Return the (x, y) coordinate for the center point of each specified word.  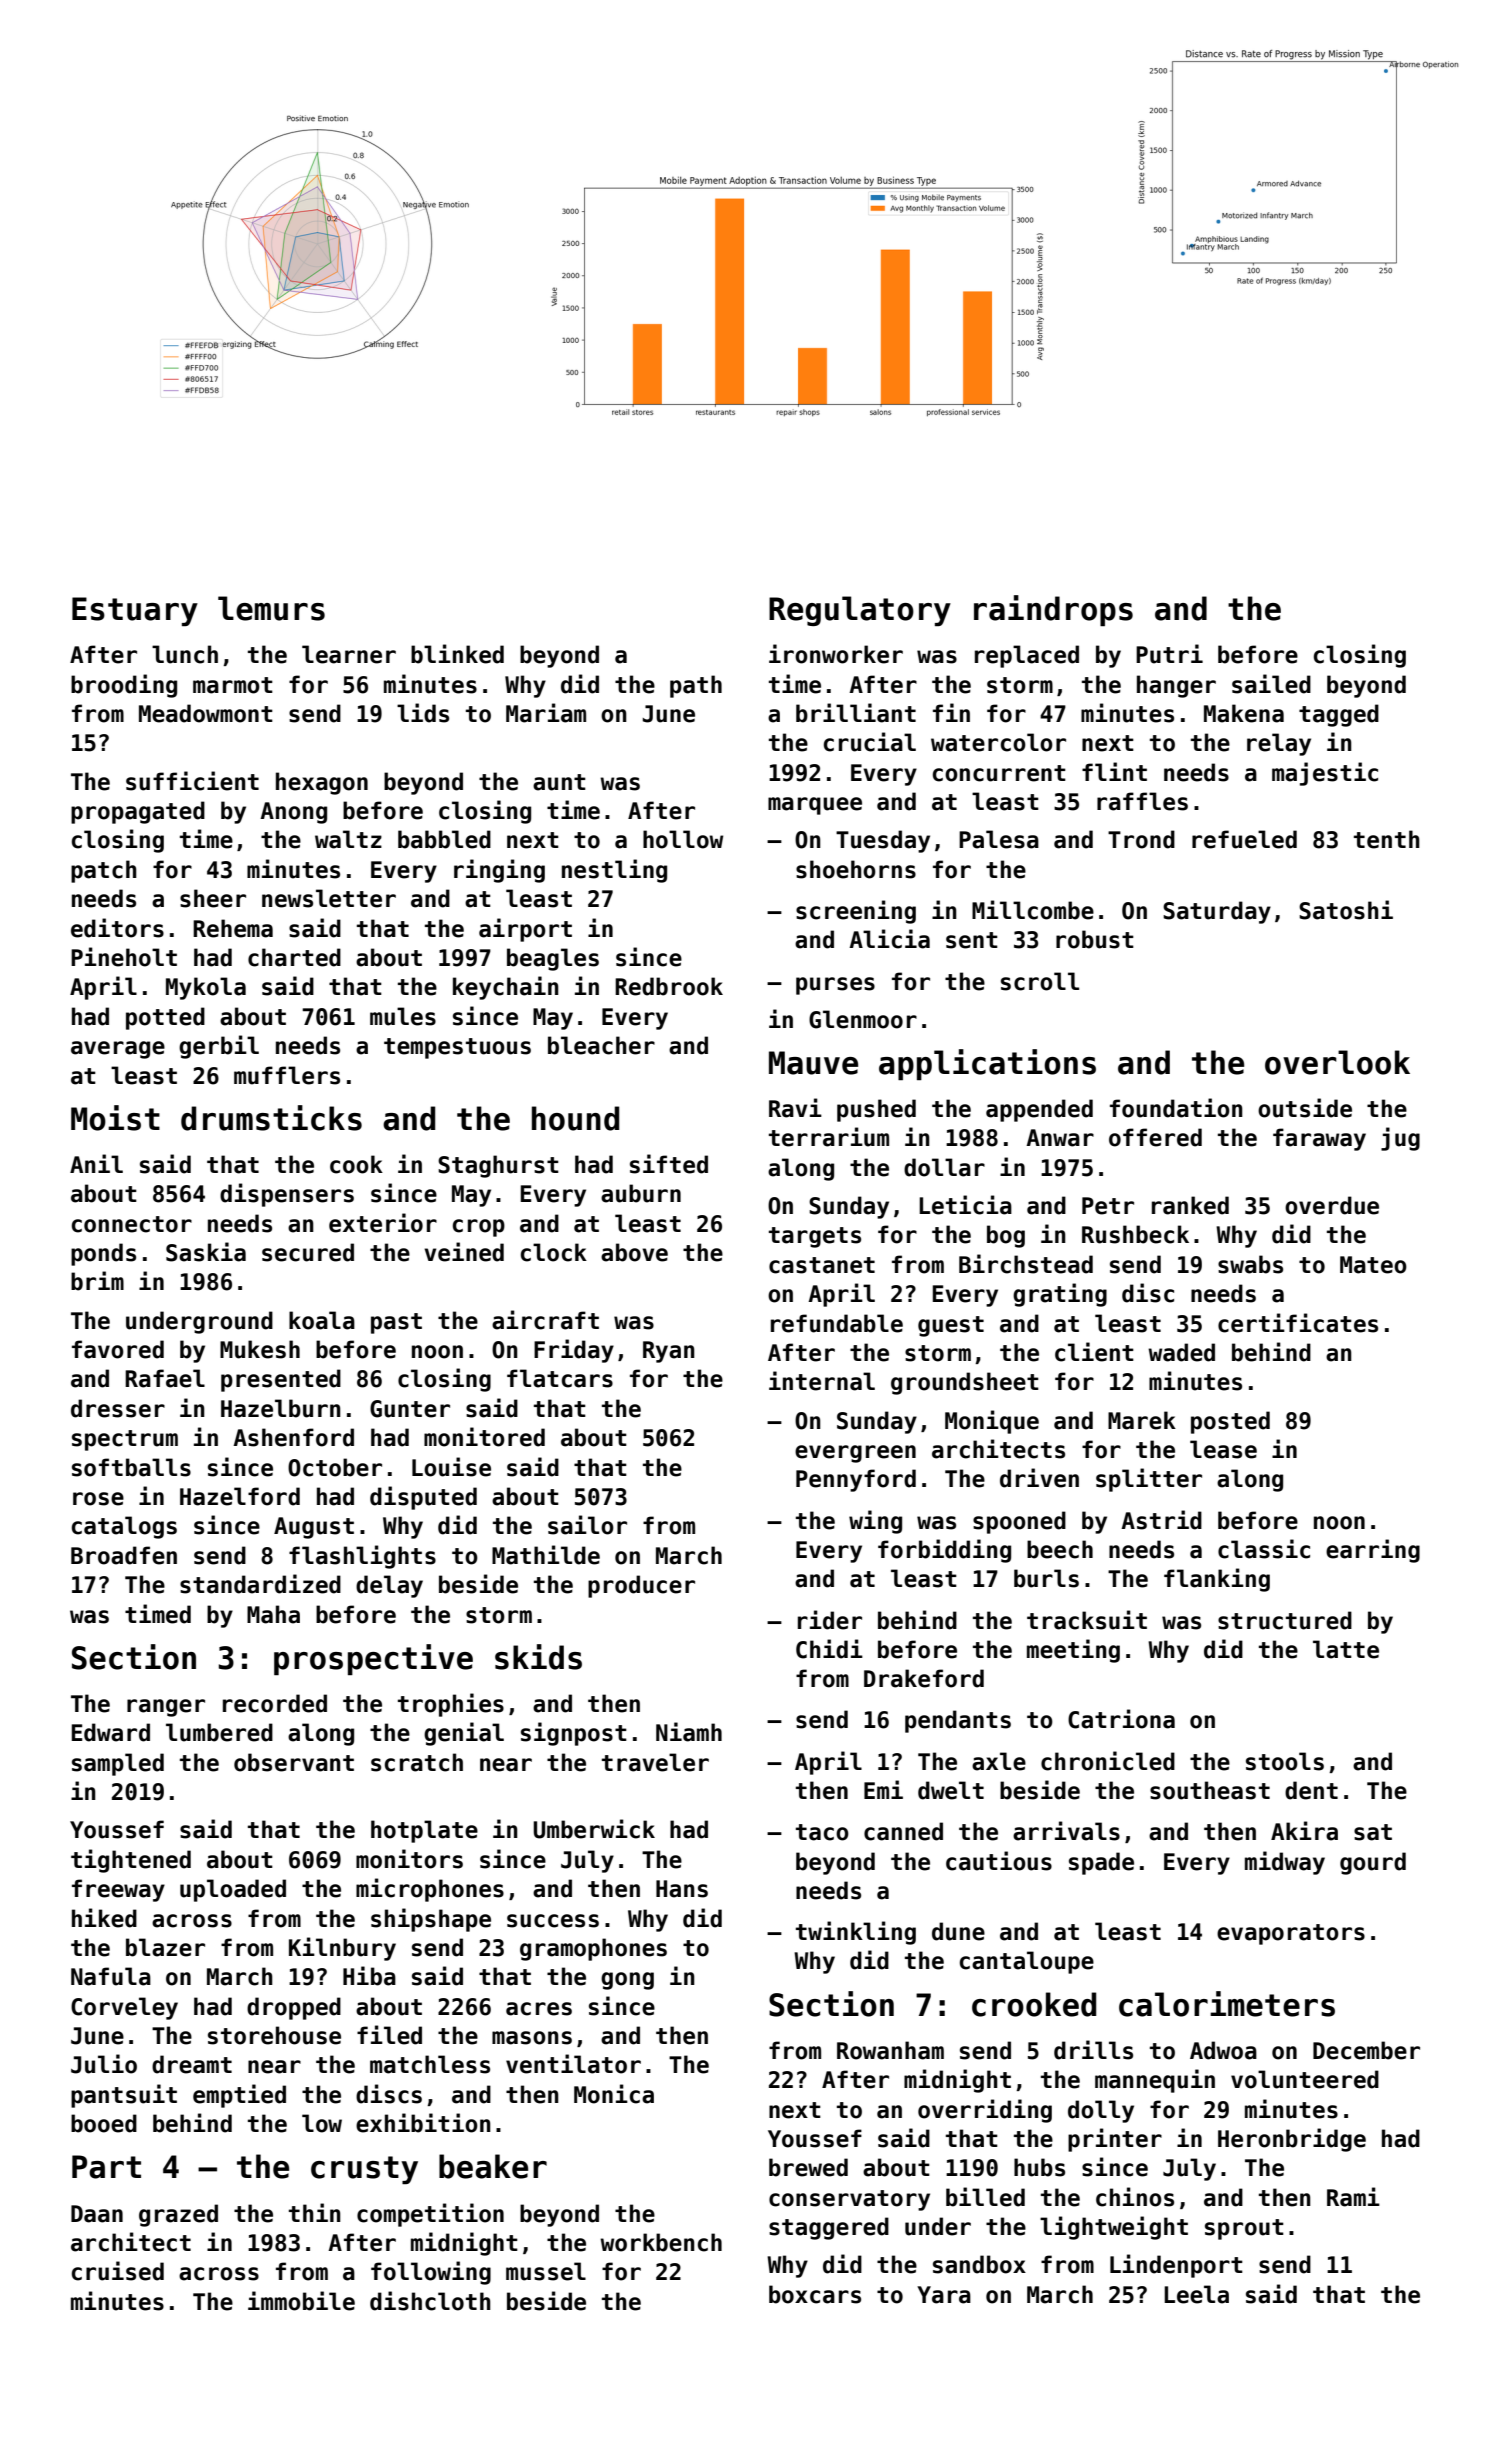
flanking (1217, 1580)
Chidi (829, 1649)
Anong (293, 813)
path (696, 686)
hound (575, 1118)
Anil (96, 1163)
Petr (1108, 1206)
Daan (97, 2214)
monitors (409, 1859)
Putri (1169, 654)
